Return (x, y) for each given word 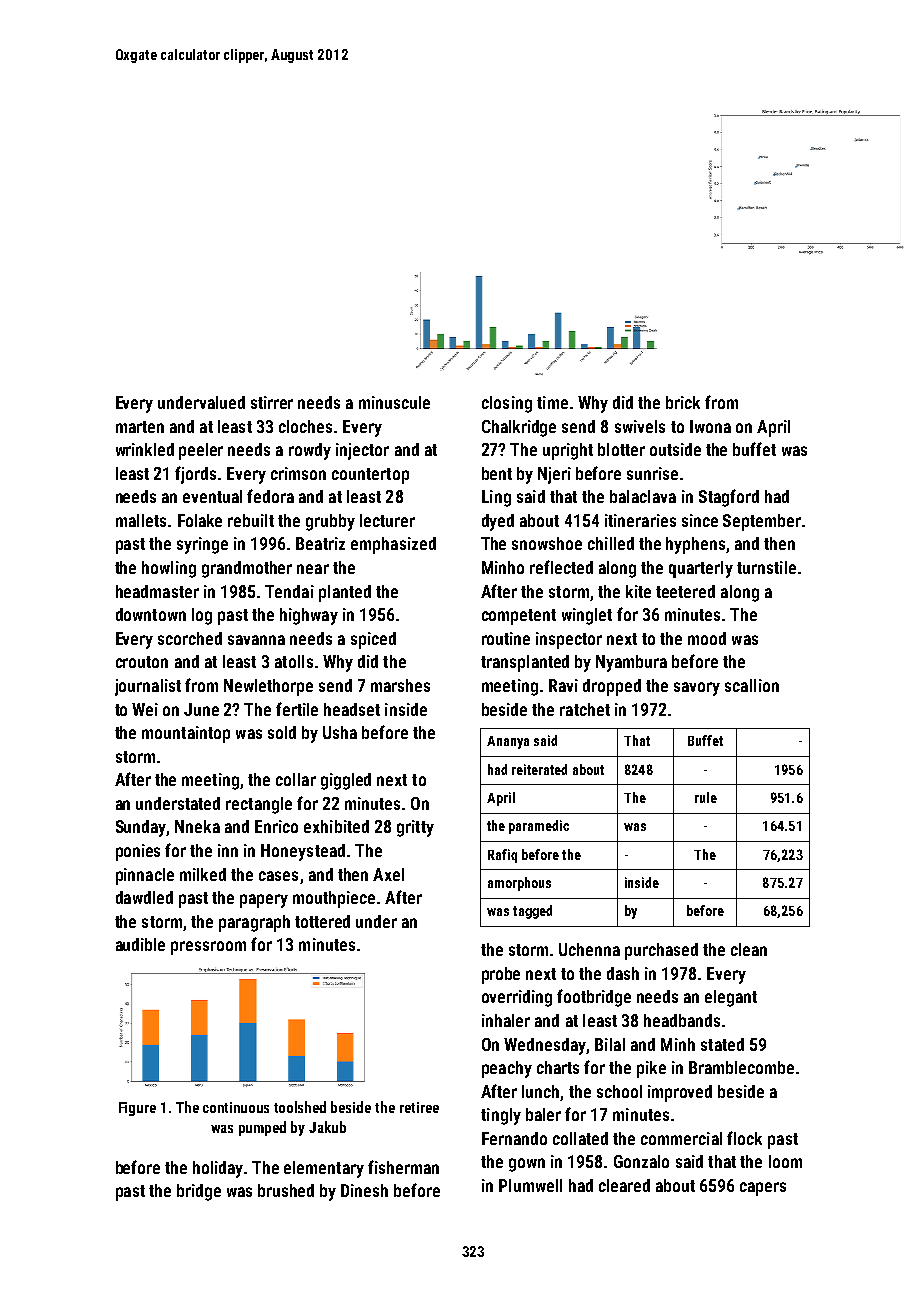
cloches (305, 426)
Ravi (563, 685)
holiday (218, 1169)
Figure (137, 1109)
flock (744, 1138)
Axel (388, 874)
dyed (498, 522)
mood (707, 638)
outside (675, 449)
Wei (145, 709)
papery (264, 901)
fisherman (403, 1167)
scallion (752, 685)
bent (497, 473)
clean (749, 949)
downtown (151, 614)
